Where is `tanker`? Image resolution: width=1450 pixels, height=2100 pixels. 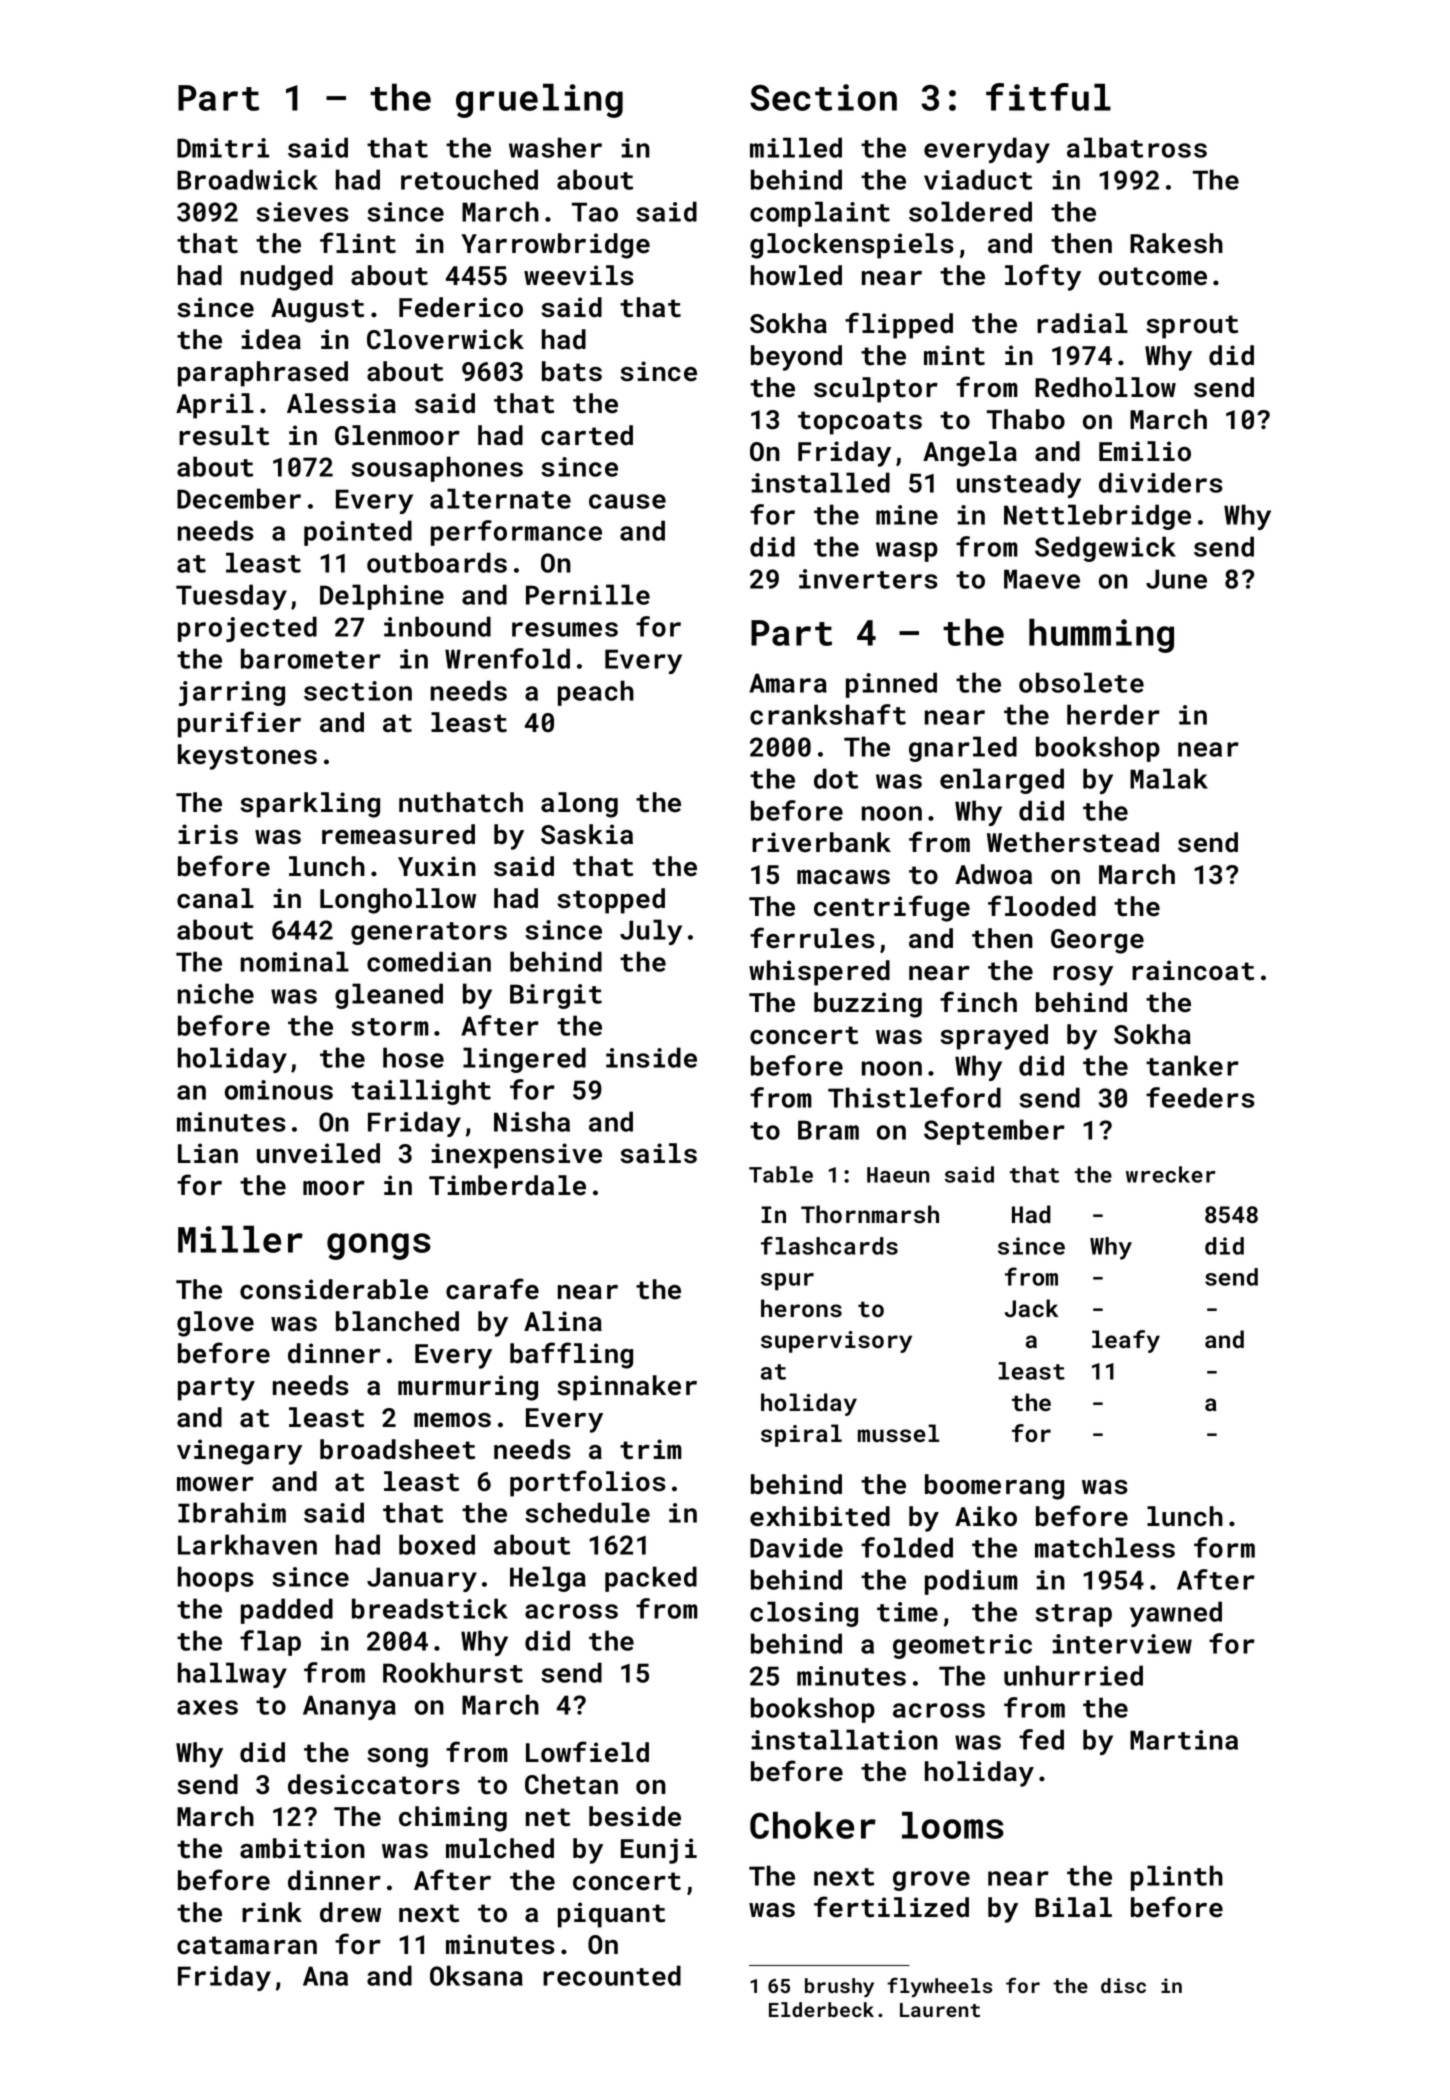
tanker is located at coordinates (1192, 1065).
